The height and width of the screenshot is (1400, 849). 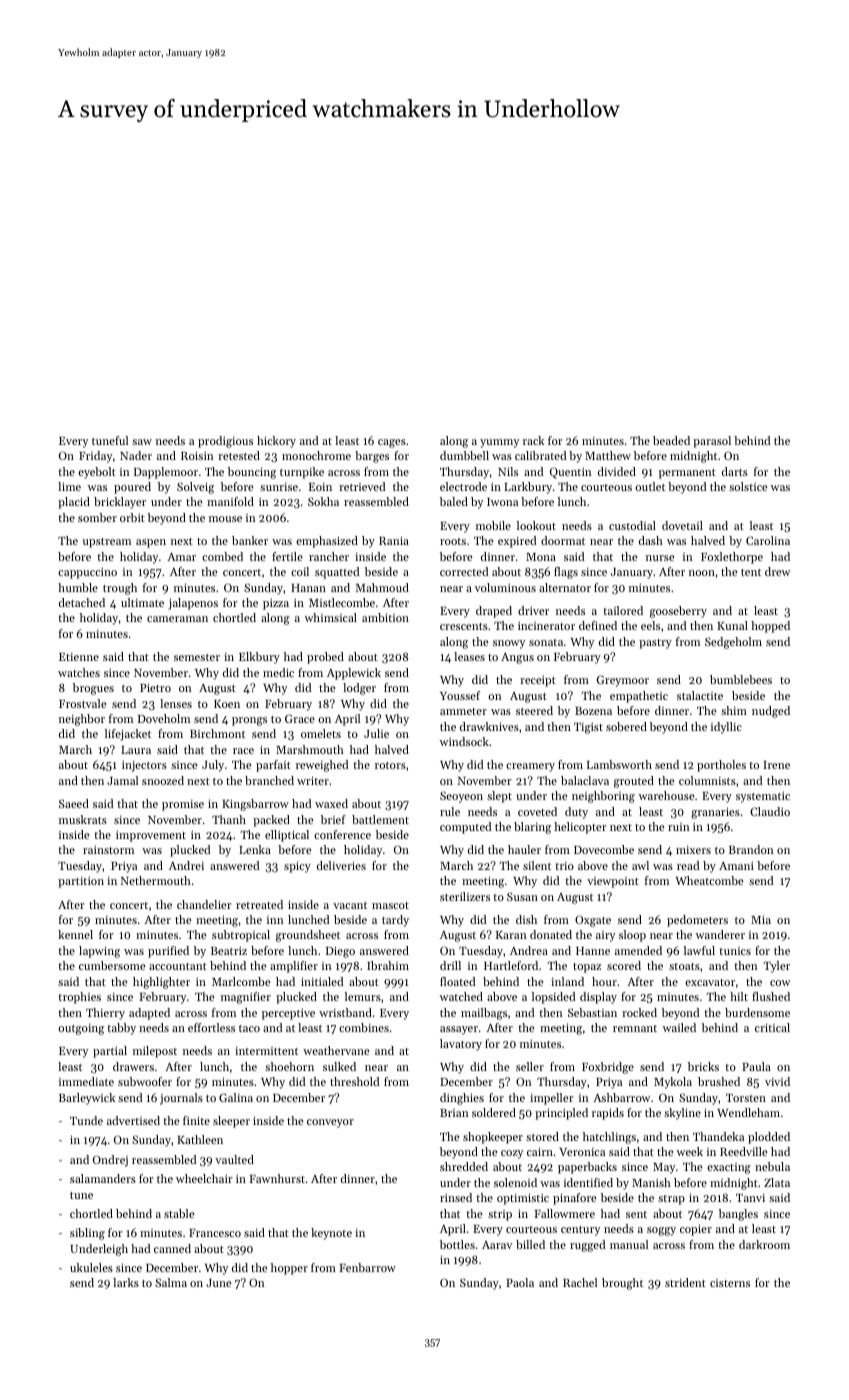 What do you see at coordinates (736, 866) in the screenshot?
I see `Amani` at bounding box center [736, 866].
